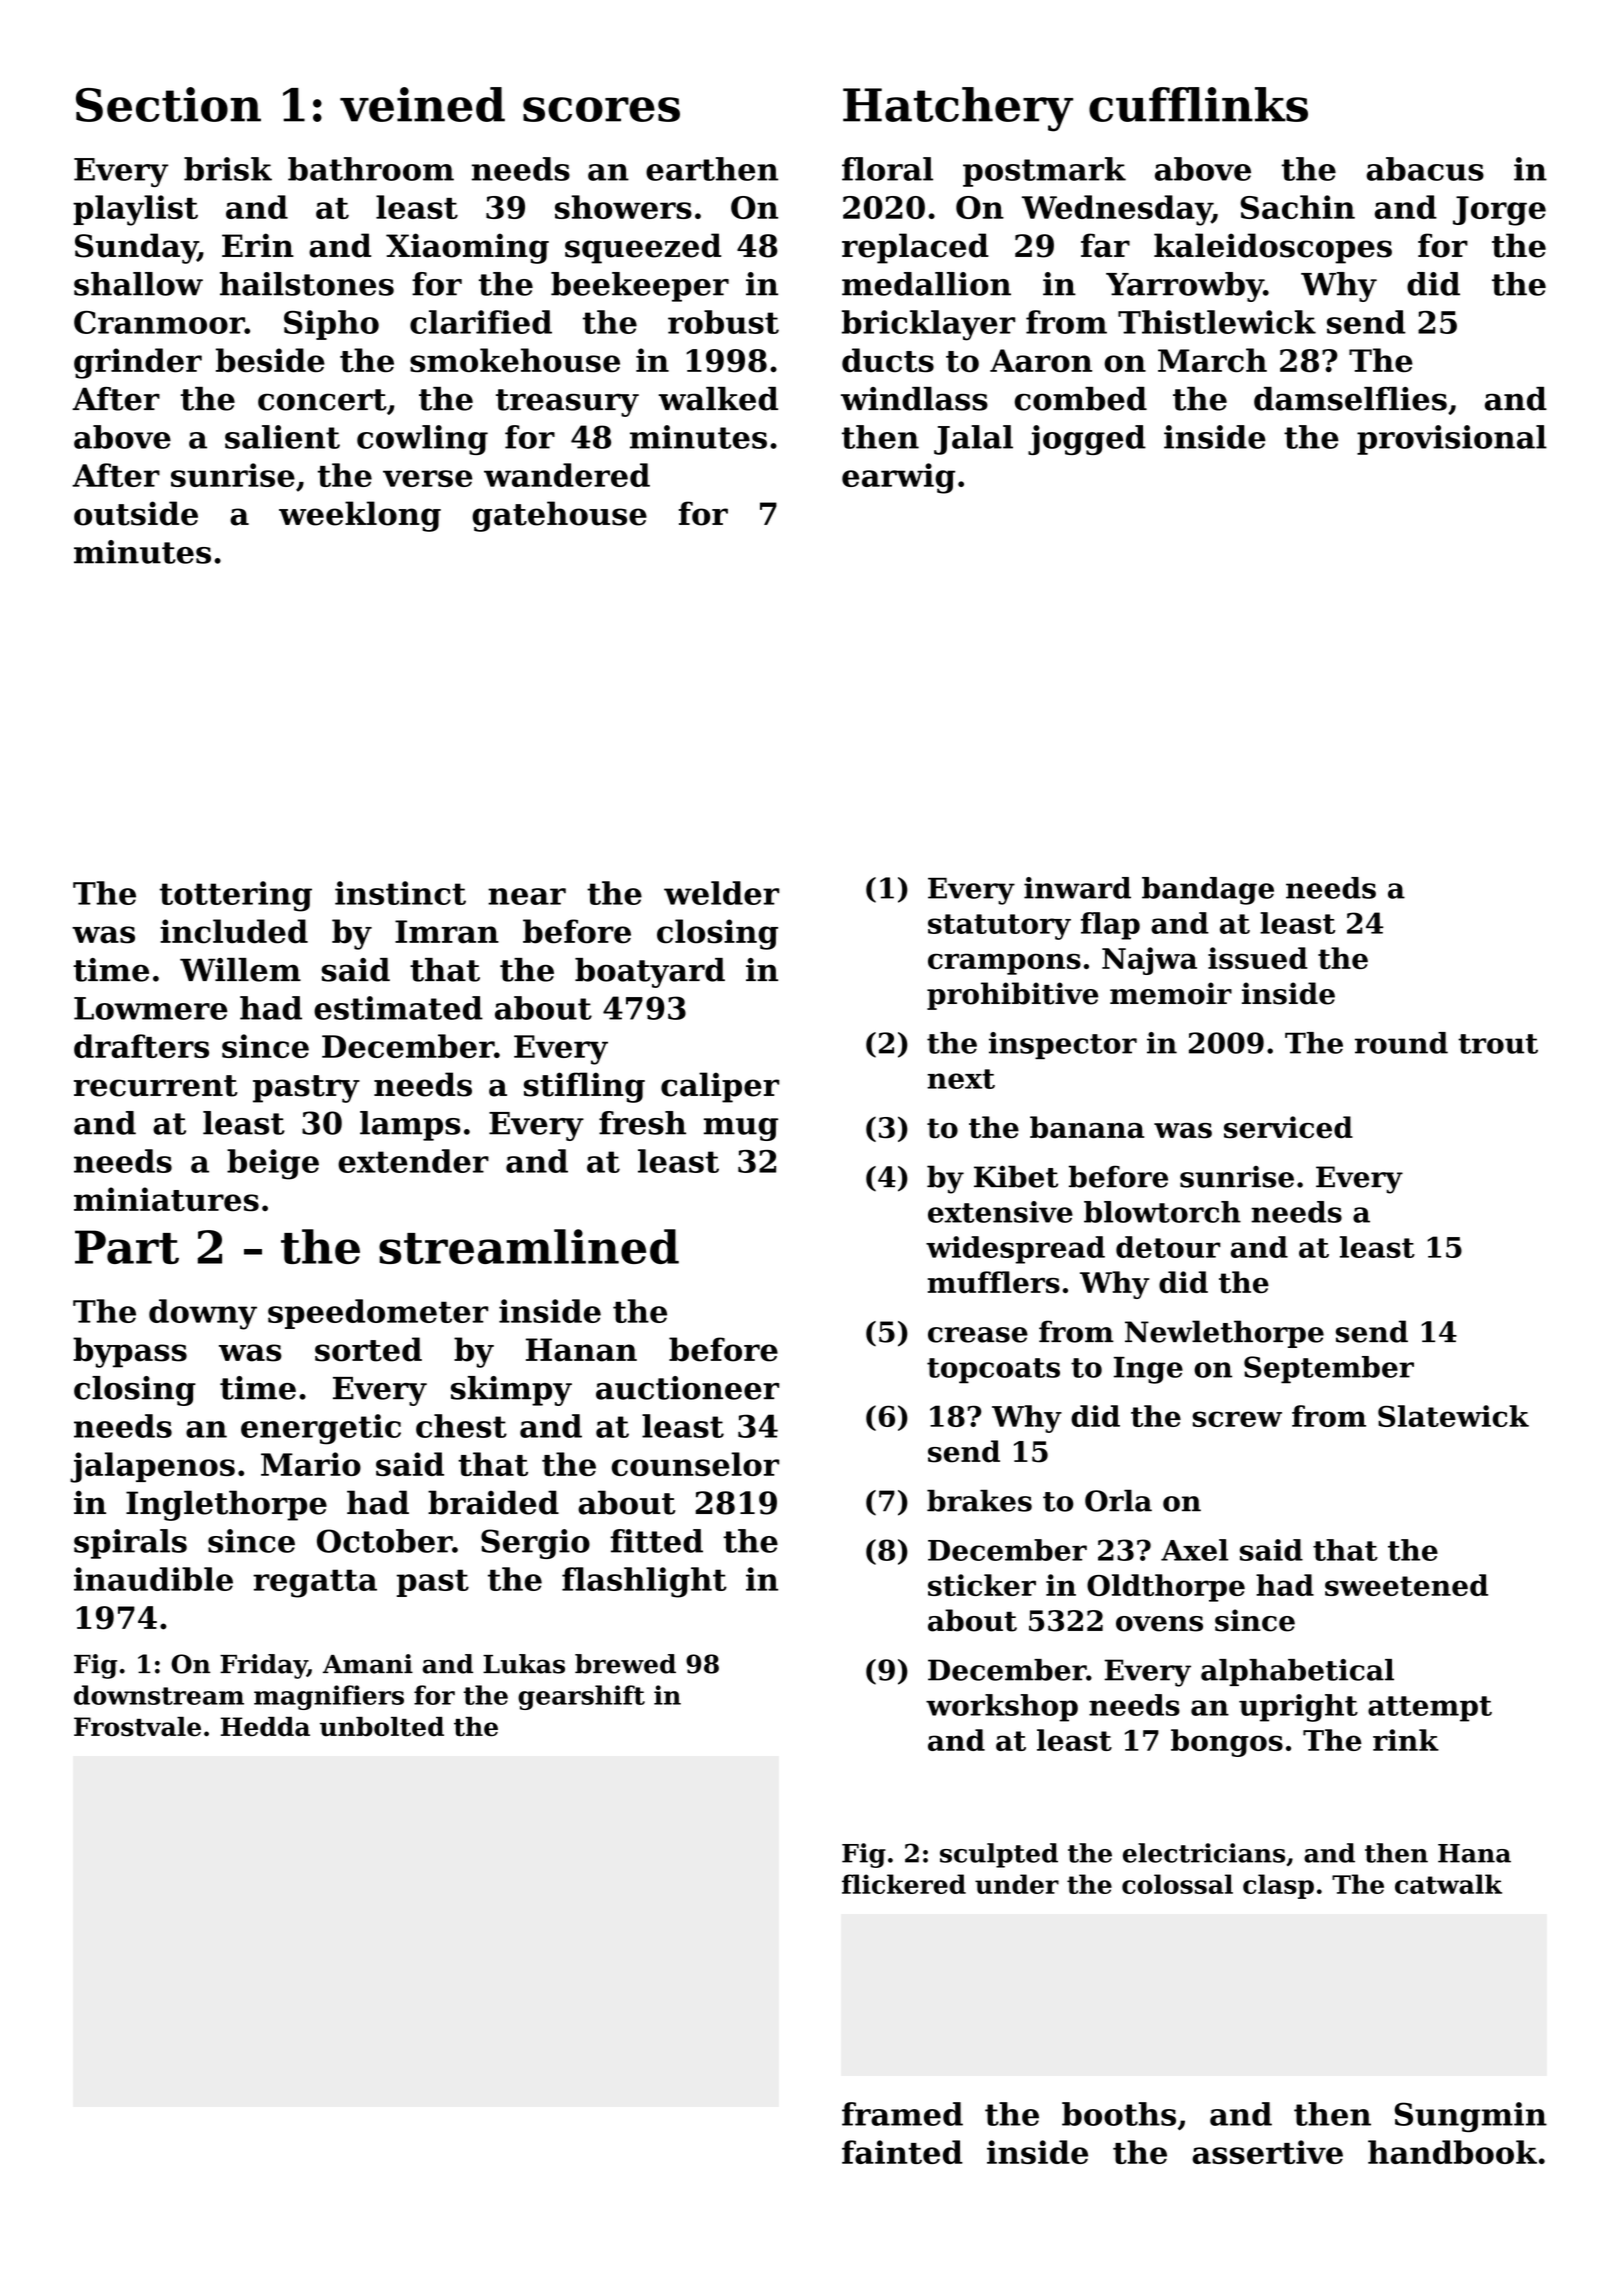 The height and width of the image is (2292, 1620). I want to click on framed, so click(902, 2114).
